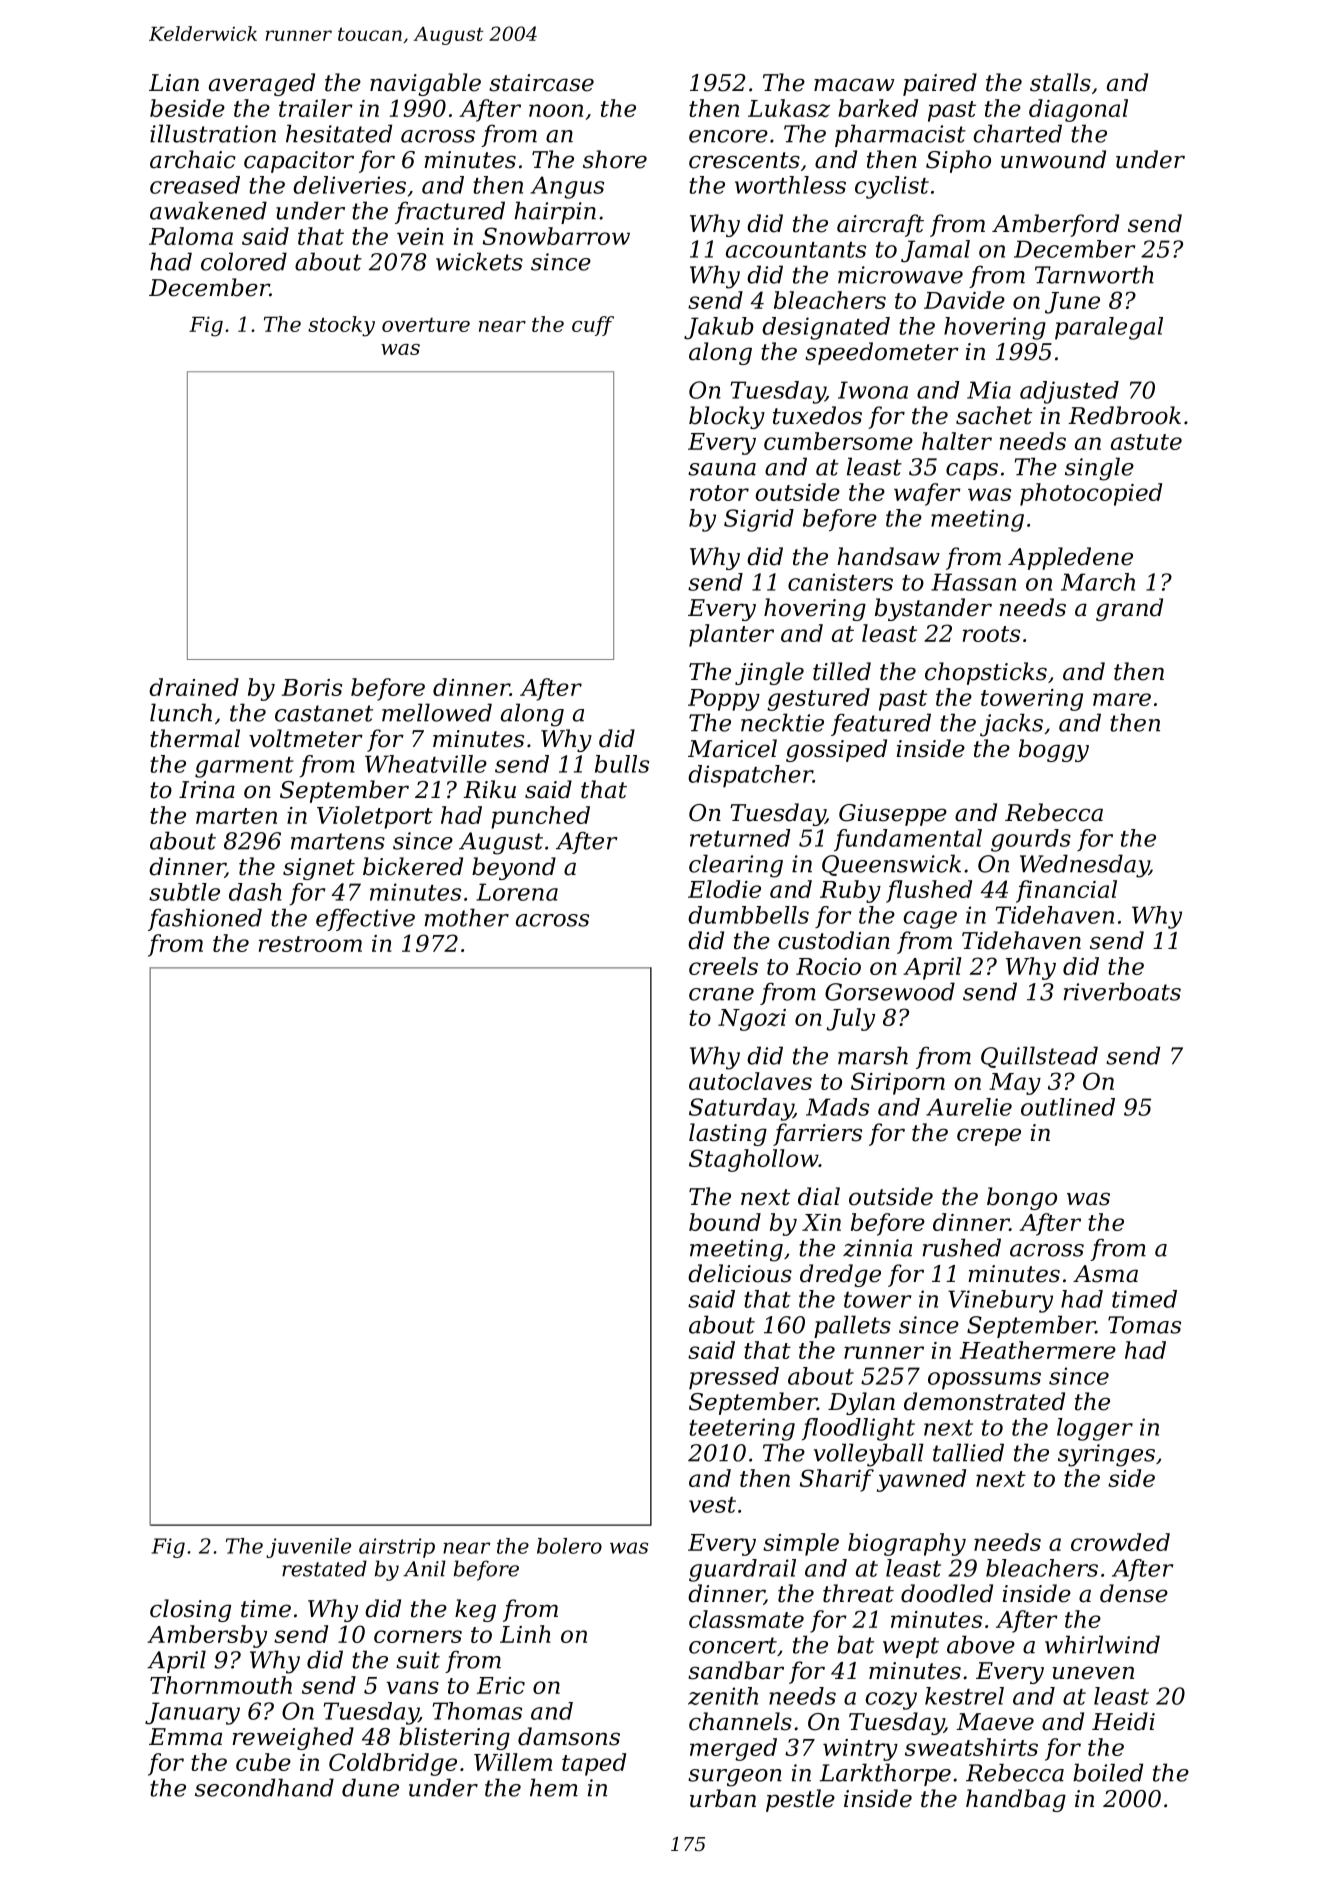  What do you see at coordinates (194, 687) in the screenshot?
I see `drained` at bounding box center [194, 687].
